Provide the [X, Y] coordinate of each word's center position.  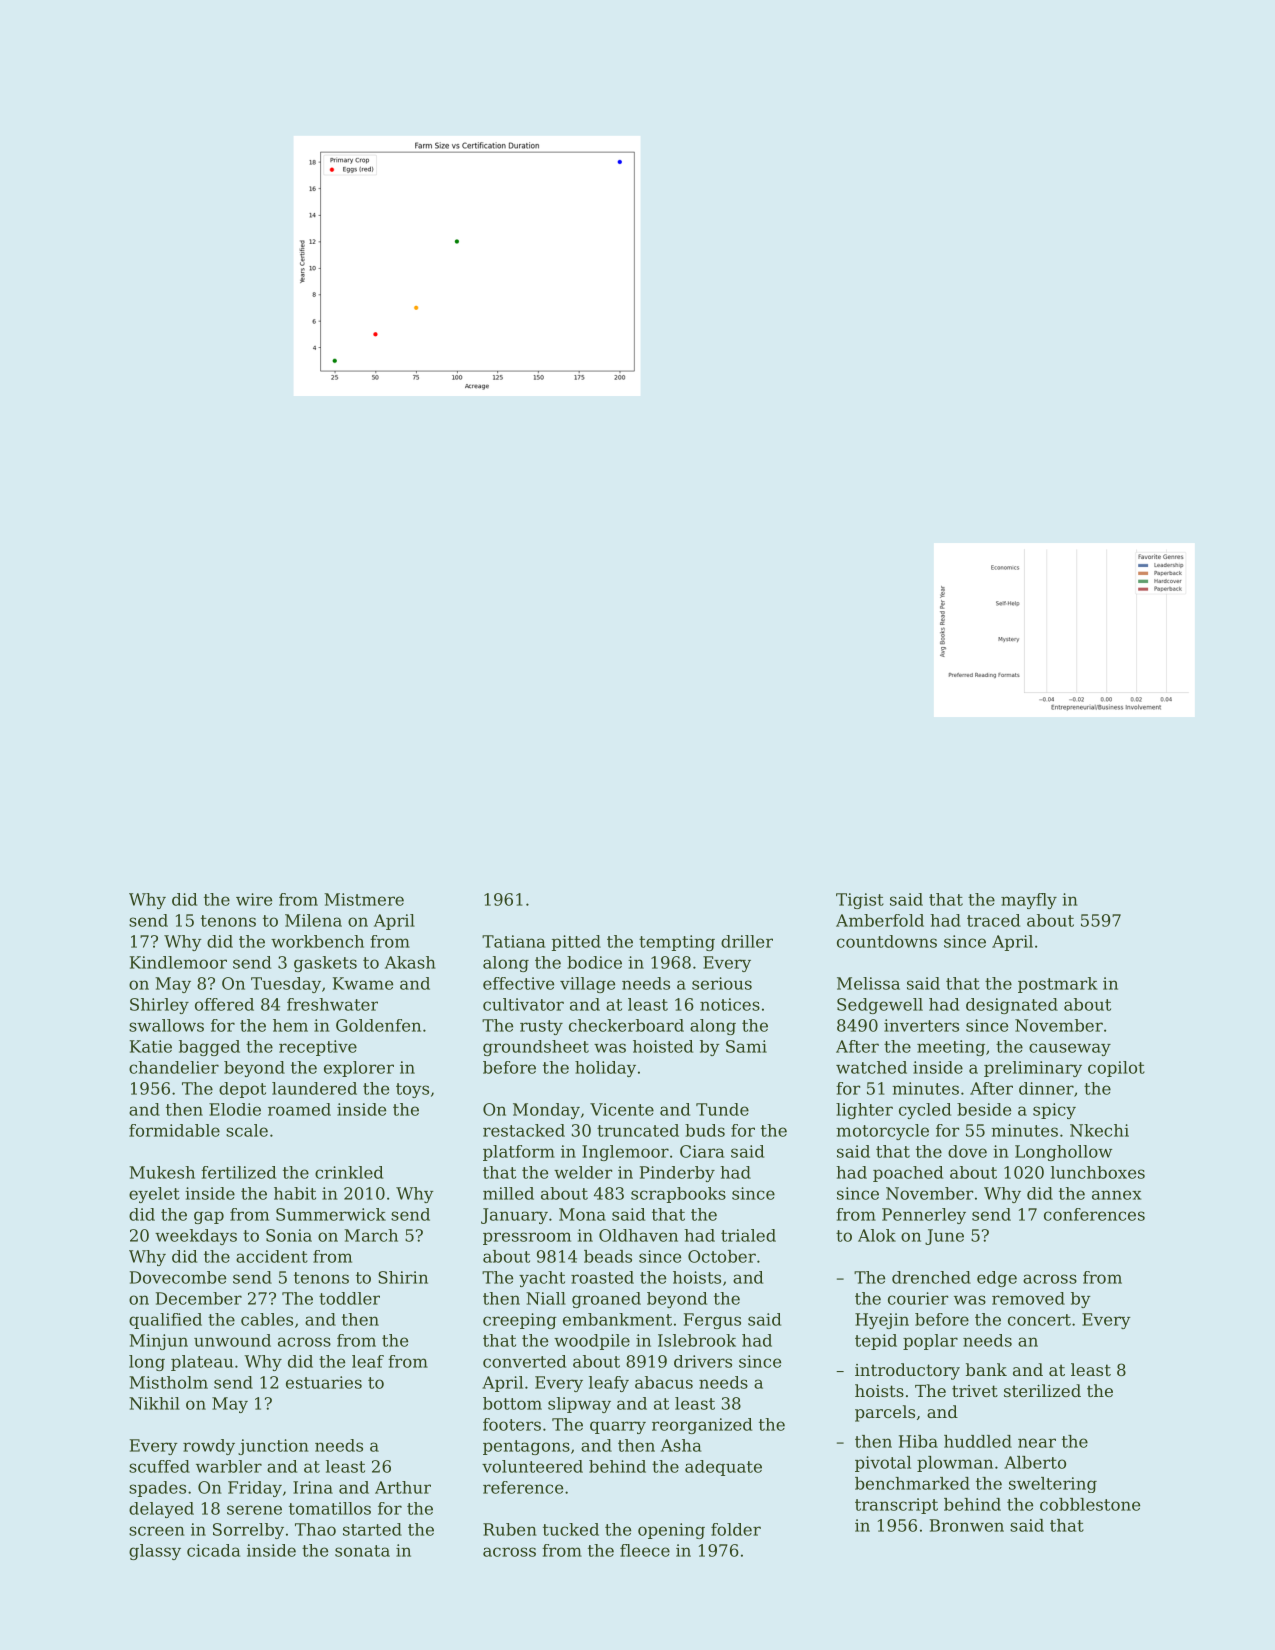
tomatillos [330, 1508]
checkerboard [626, 1025]
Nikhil [154, 1403]
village [587, 985]
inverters [921, 1025]
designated [1012, 1006]
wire [254, 899]
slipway [579, 1405]
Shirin [403, 1277]
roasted [602, 1277]
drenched [931, 1277]
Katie [151, 1046]
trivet [975, 1391]
